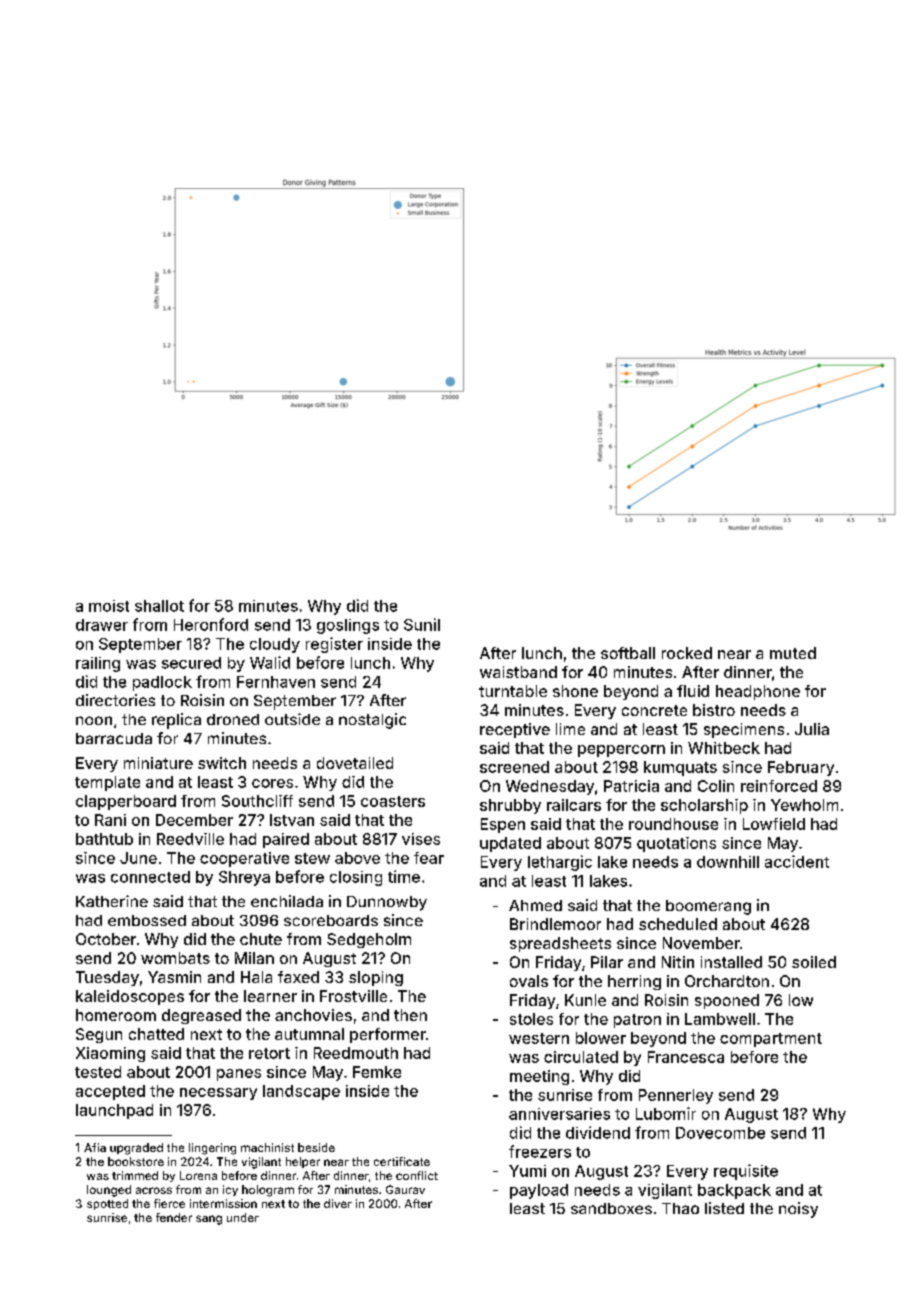 Image resolution: width=924 pixels, height=1308 pixels. What do you see at coordinates (110, 820) in the screenshot?
I see `Rani` at bounding box center [110, 820].
